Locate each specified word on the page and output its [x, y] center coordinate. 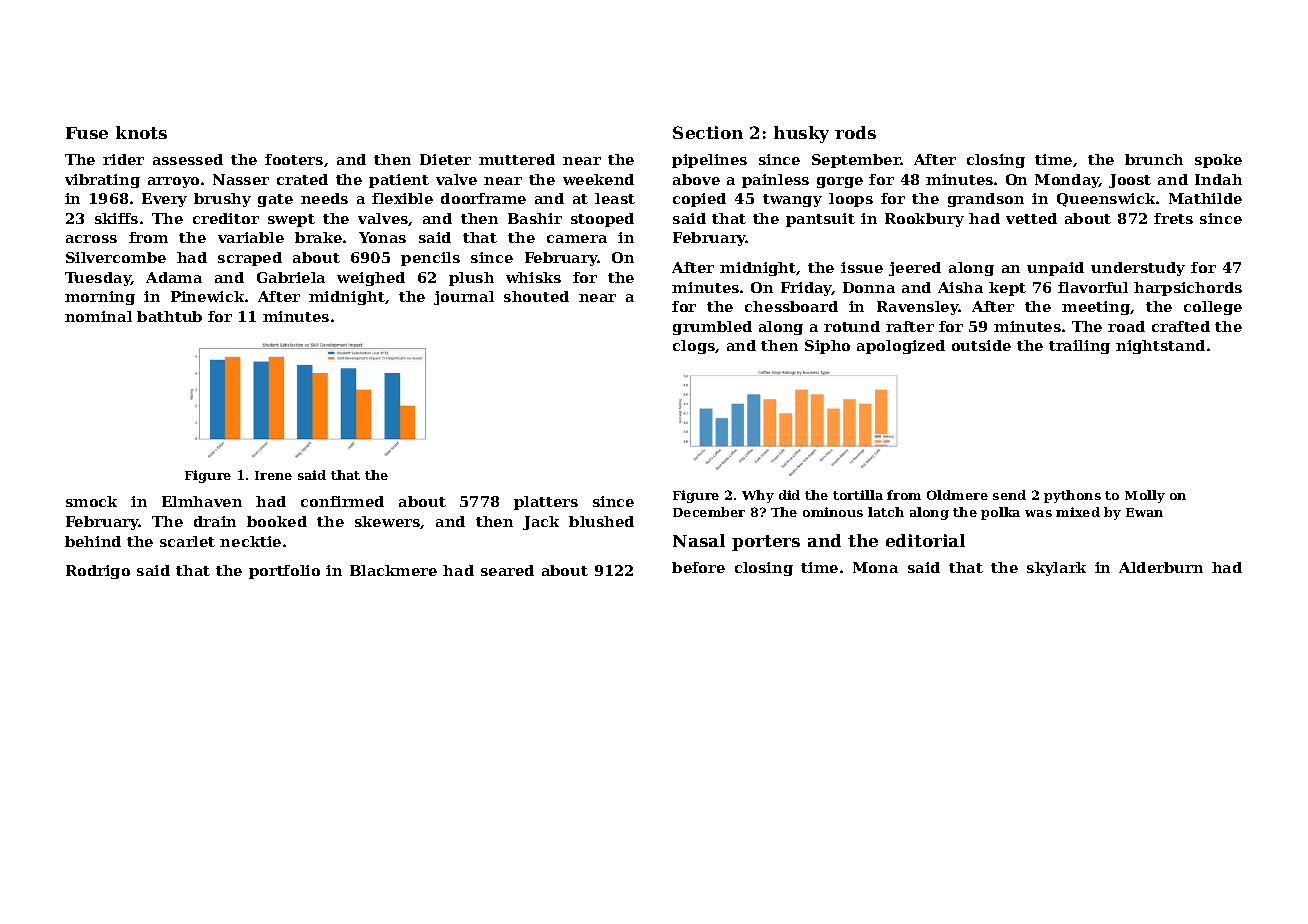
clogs [694, 347]
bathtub [169, 316]
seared [507, 570]
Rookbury [924, 220]
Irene [273, 475]
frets [1173, 218]
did [789, 495]
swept [291, 220]
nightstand [1160, 347]
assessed [188, 159]
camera [577, 239]
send [1009, 495]
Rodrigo [98, 572]
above [696, 179]
